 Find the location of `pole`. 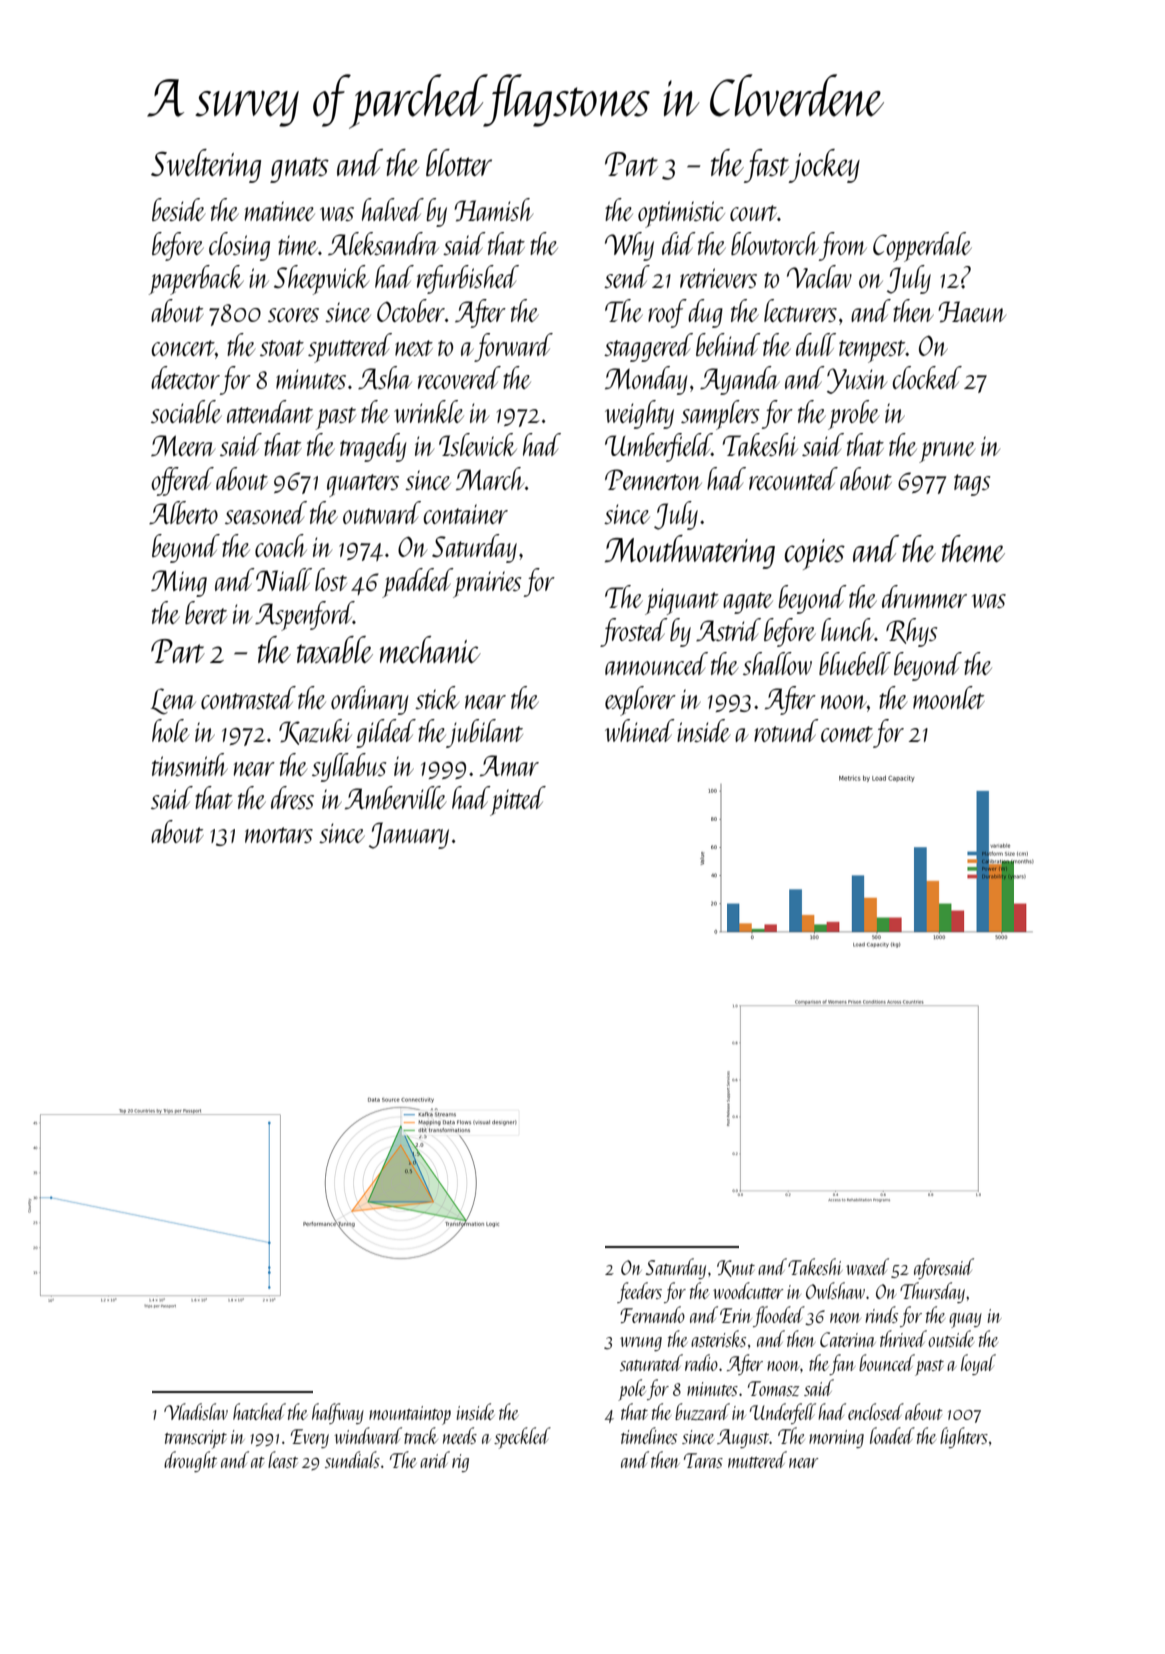

pole is located at coordinates (632, 1390).
